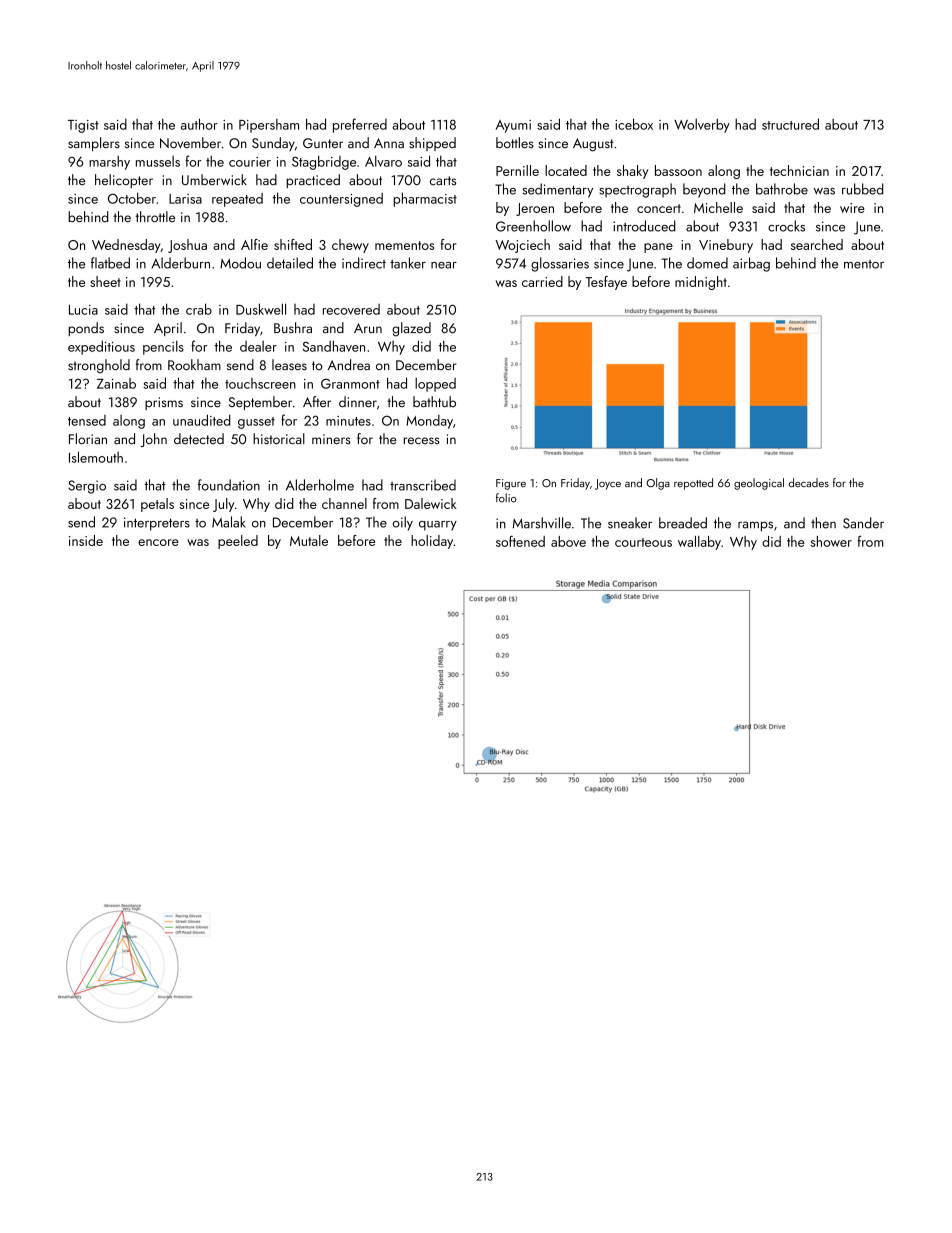 The image size is (952, 1233). Describe the element at coordinates (809, 482) in the screenshot. I see `decades` at that location.
